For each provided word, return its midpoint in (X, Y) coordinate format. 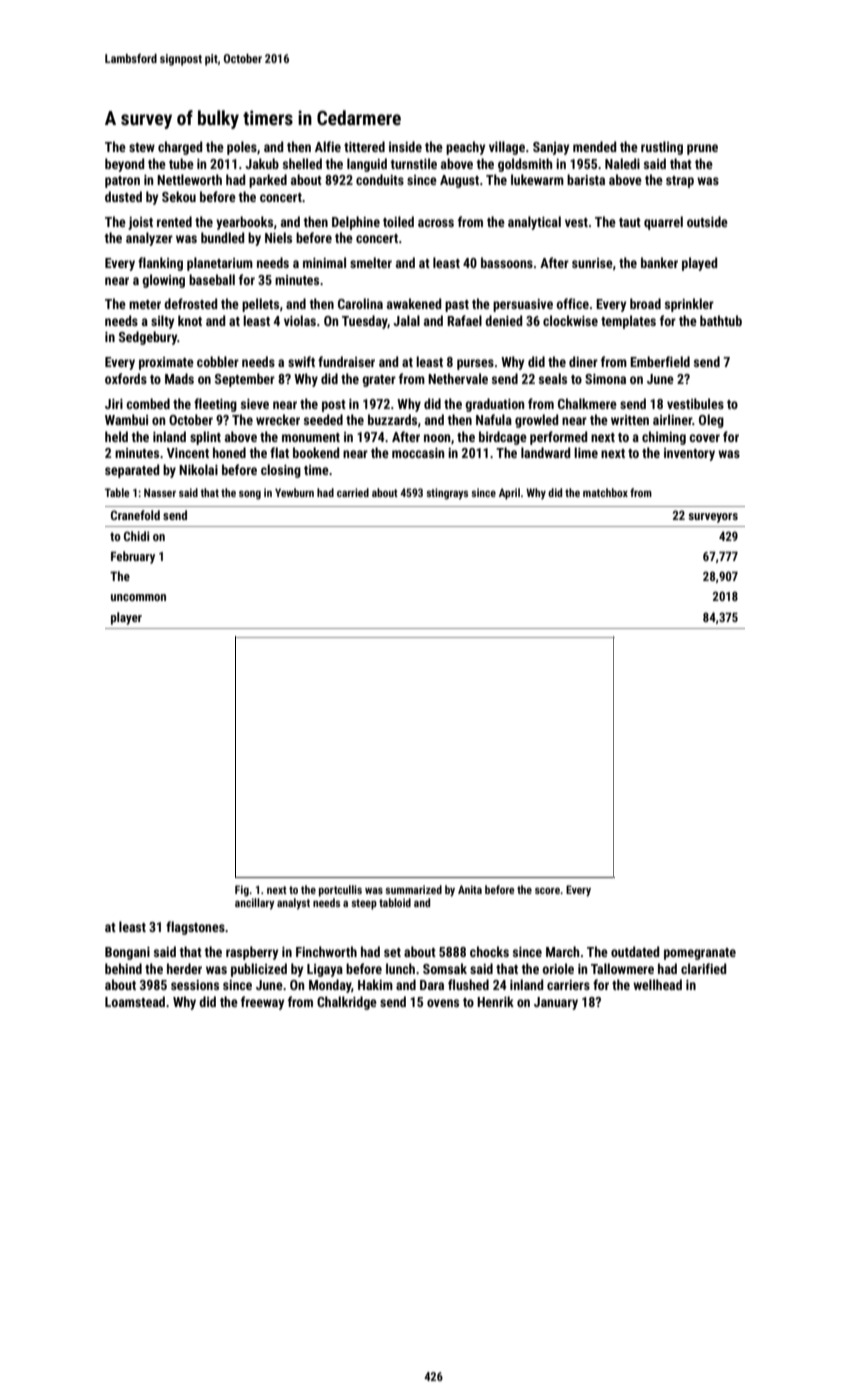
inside (405, 146)
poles (242, 148)
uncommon (138, 597)
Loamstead (135, 1001)
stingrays (447, 494)
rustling (662, 148)
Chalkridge (347, 1003)
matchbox (605, 492)
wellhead (657, 984)
